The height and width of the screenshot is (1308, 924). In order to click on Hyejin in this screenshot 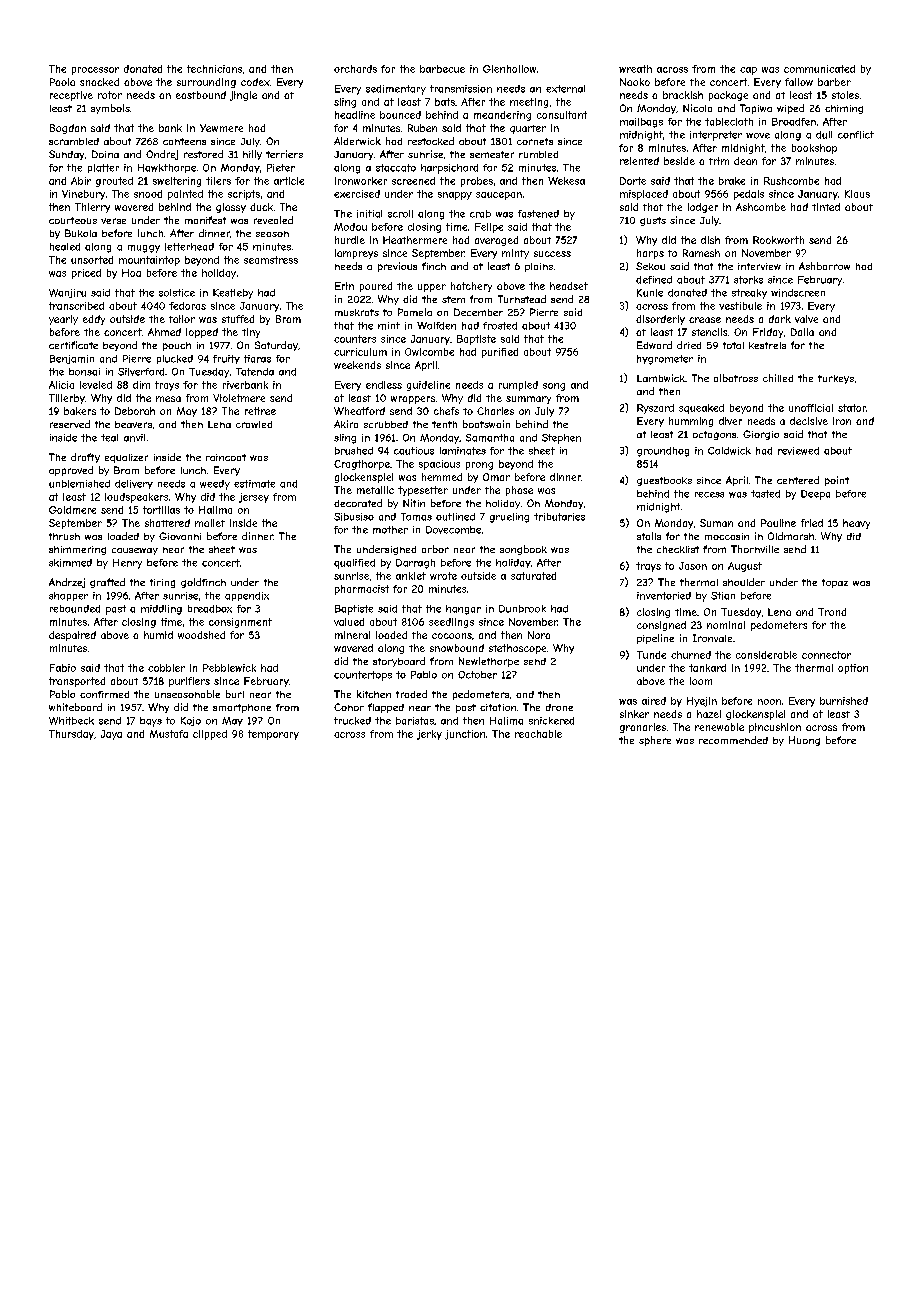, I will do `click(702, 702)`.
